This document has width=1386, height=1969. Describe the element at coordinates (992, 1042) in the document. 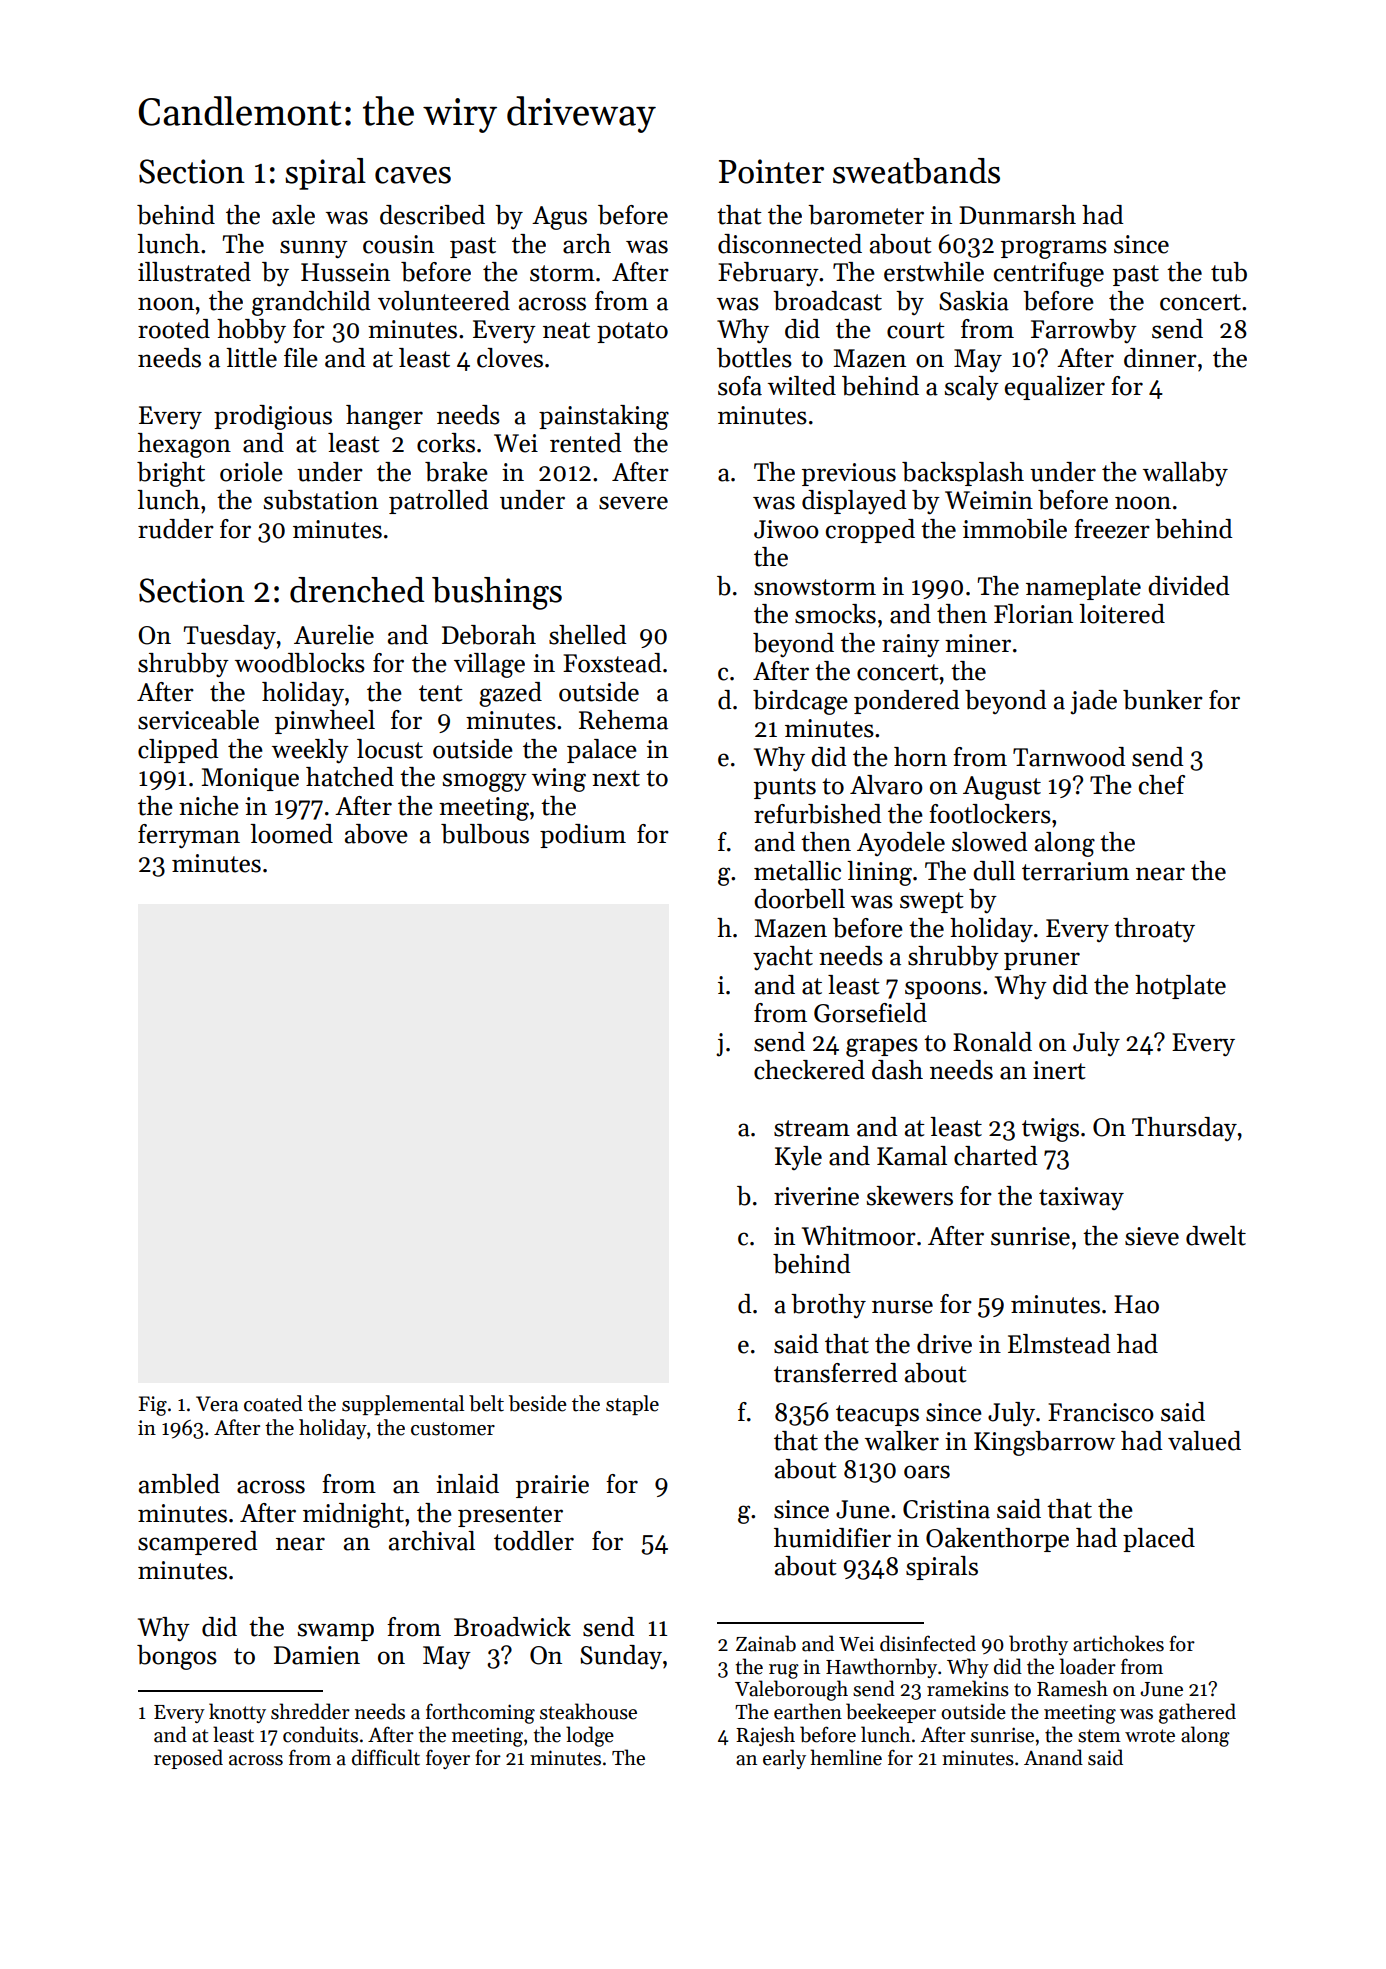

I see `Ronald` at that location.
